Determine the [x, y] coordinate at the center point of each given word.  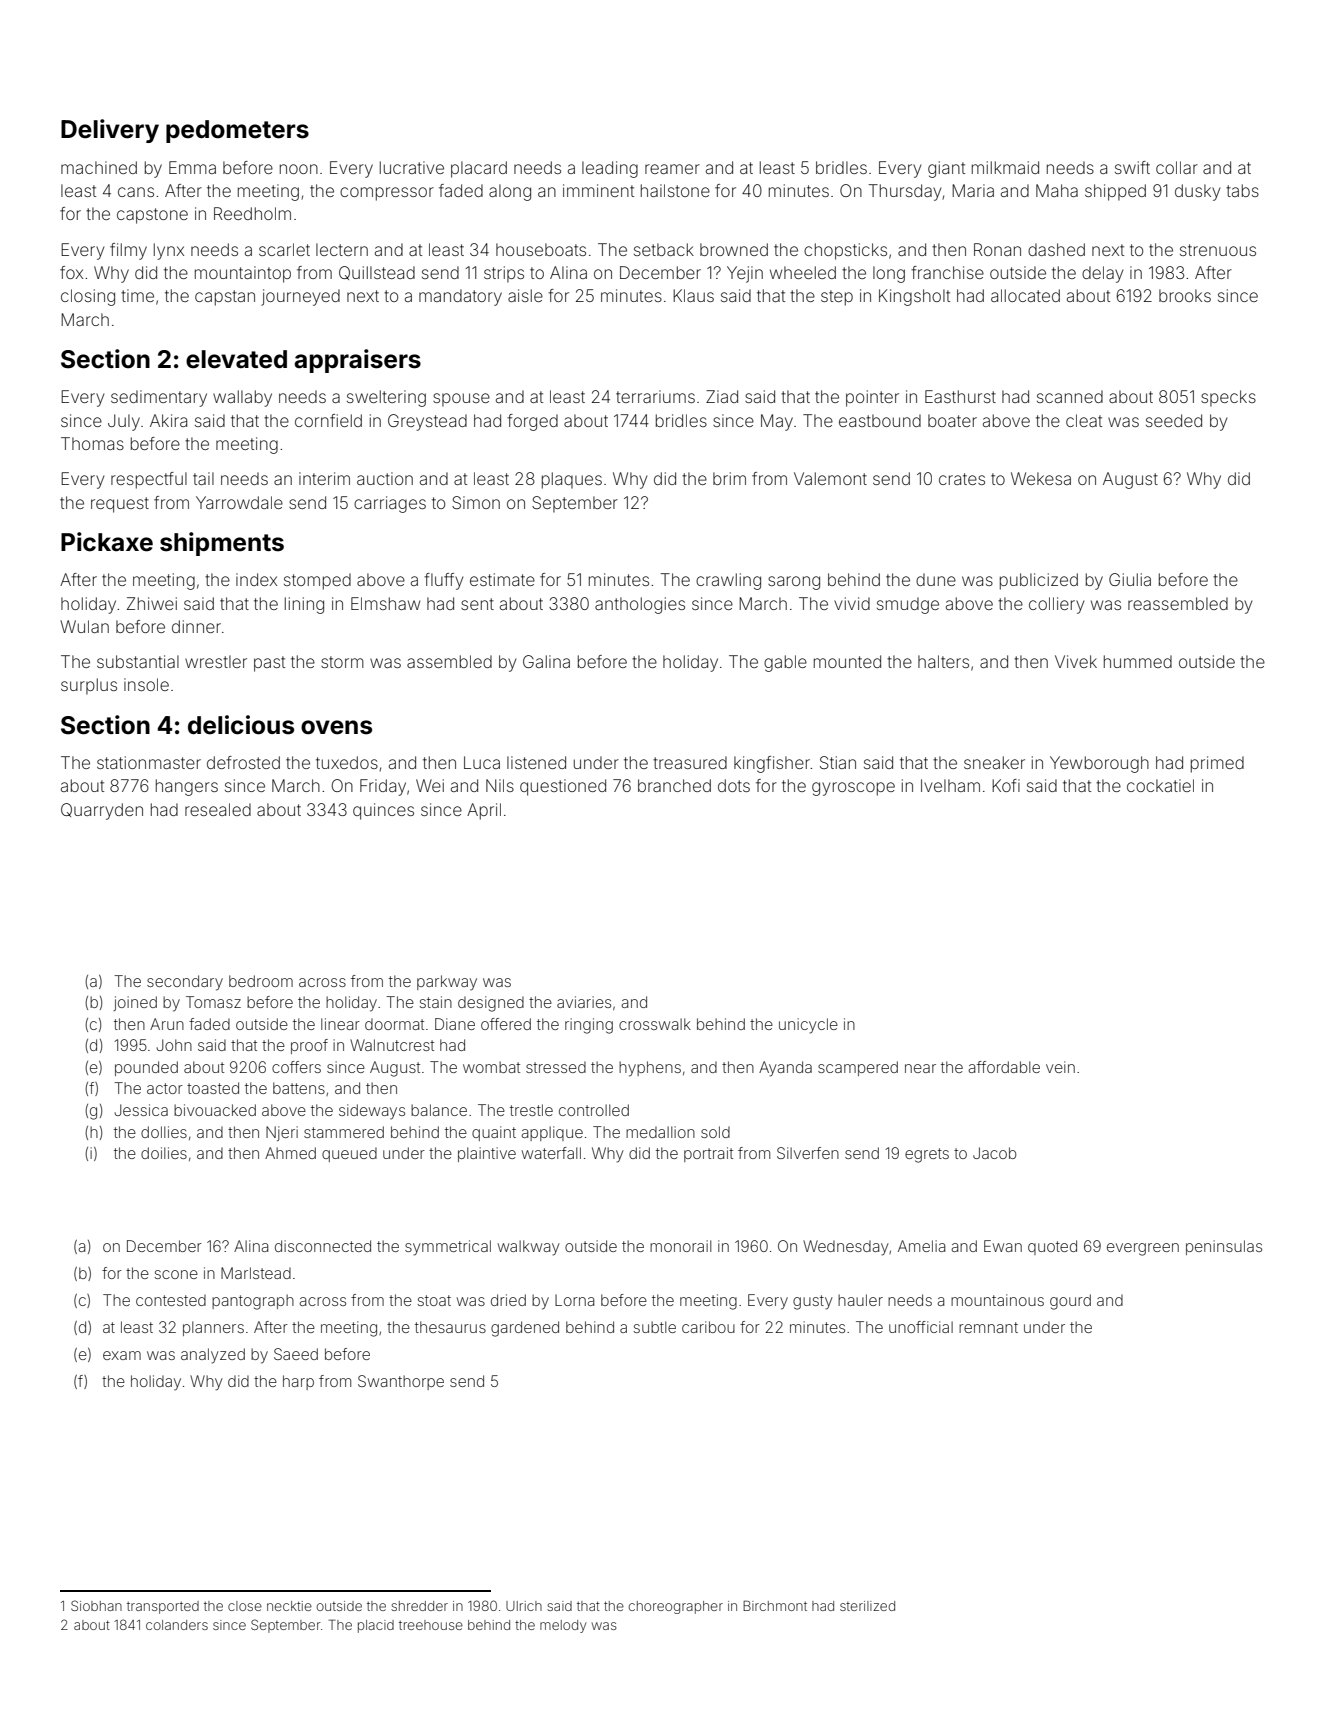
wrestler [216, 661]
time [137, 295]
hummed [1138, 661]
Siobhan [96, 1605]
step [837, 298]
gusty [813, 1302]
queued [349, 1154]
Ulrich [524, 1606]
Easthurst [960, 396]
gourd [1070, 1302]
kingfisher [772, 764]
